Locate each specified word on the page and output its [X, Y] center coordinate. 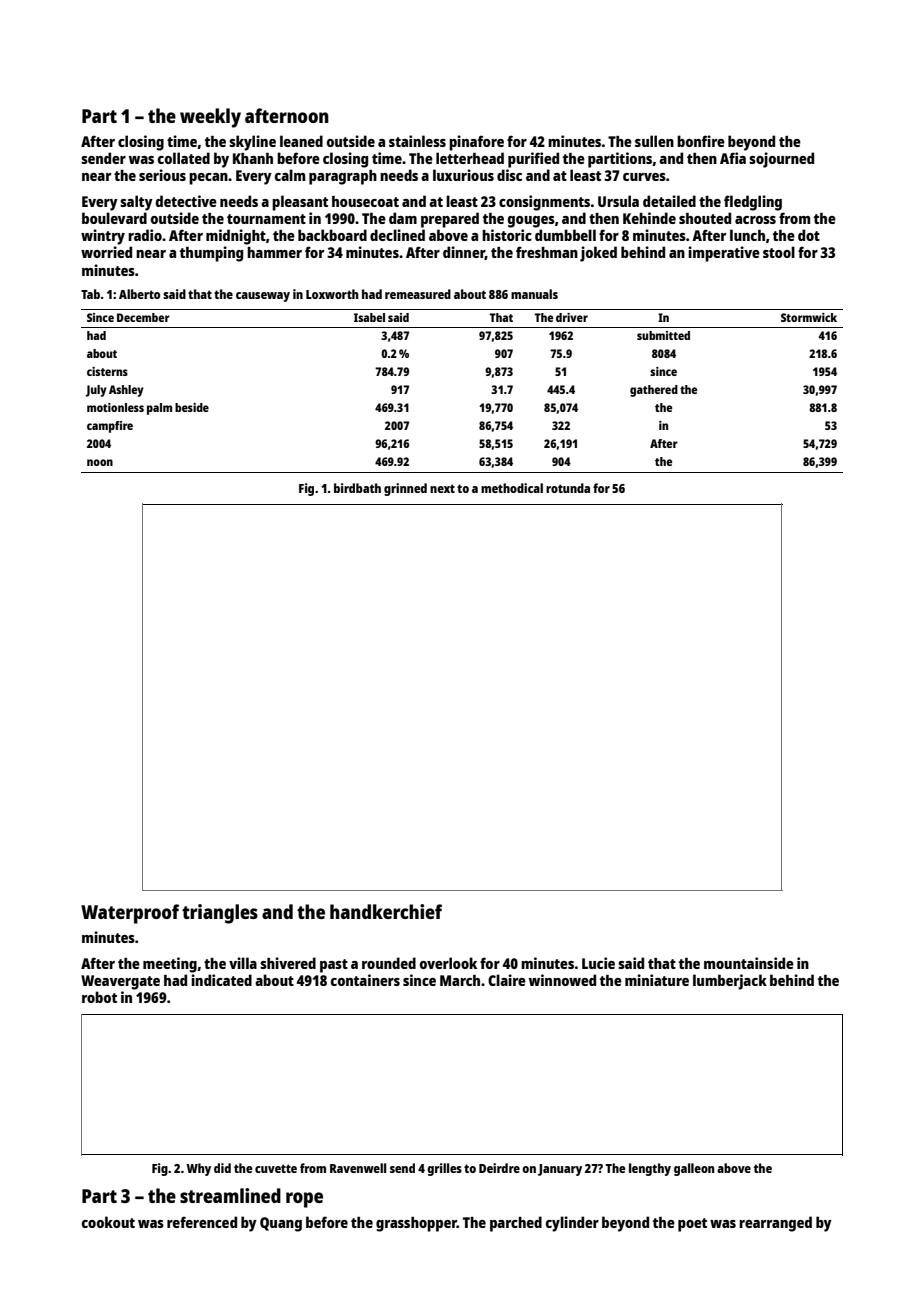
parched [516, 1224]
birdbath [357, 488]
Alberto [139, 294]
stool [779, 252]
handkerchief [386, 911]
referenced [202, 1222]
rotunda [568, 488]
